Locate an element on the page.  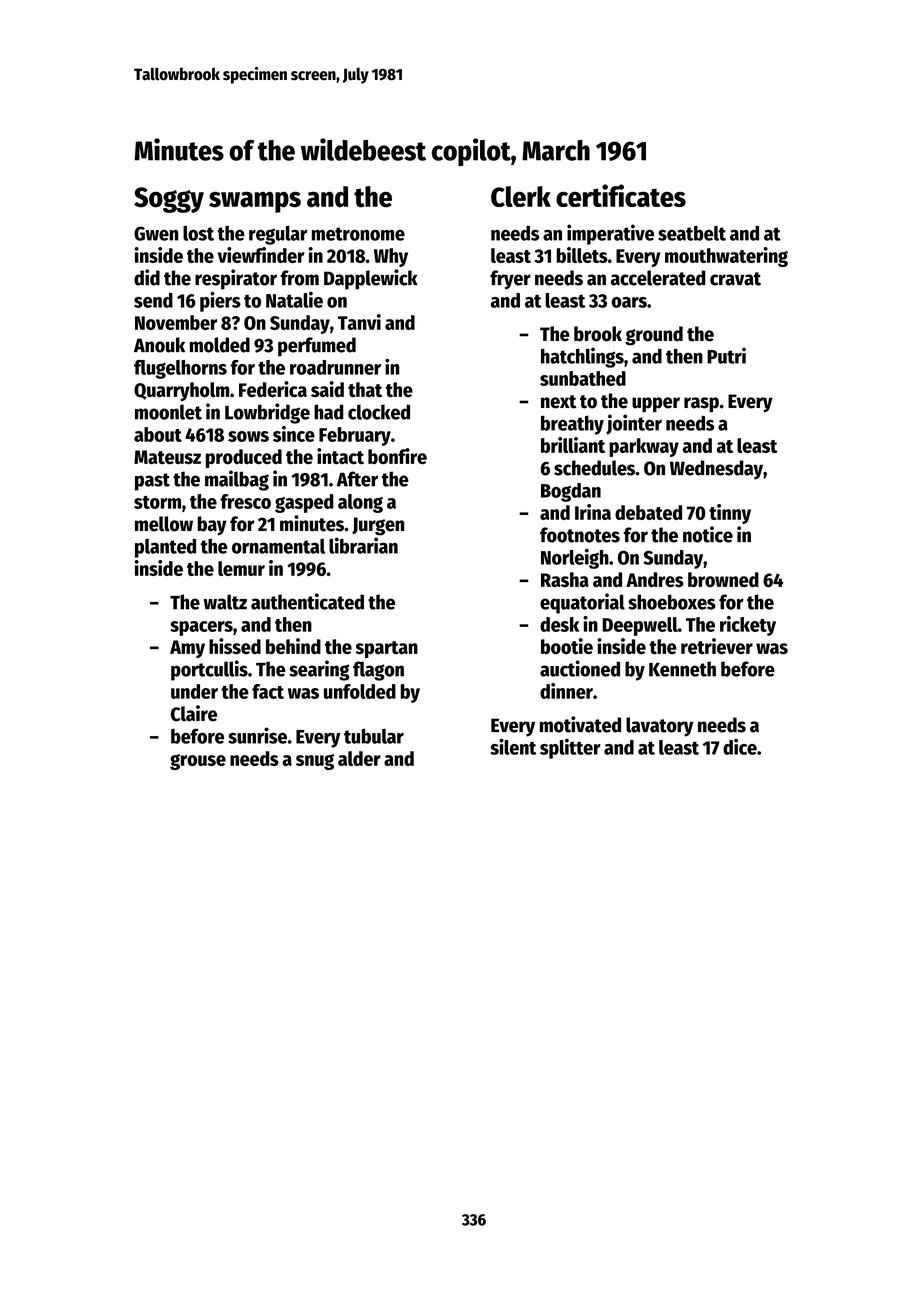
lost is located at coordinates (198, 233).
